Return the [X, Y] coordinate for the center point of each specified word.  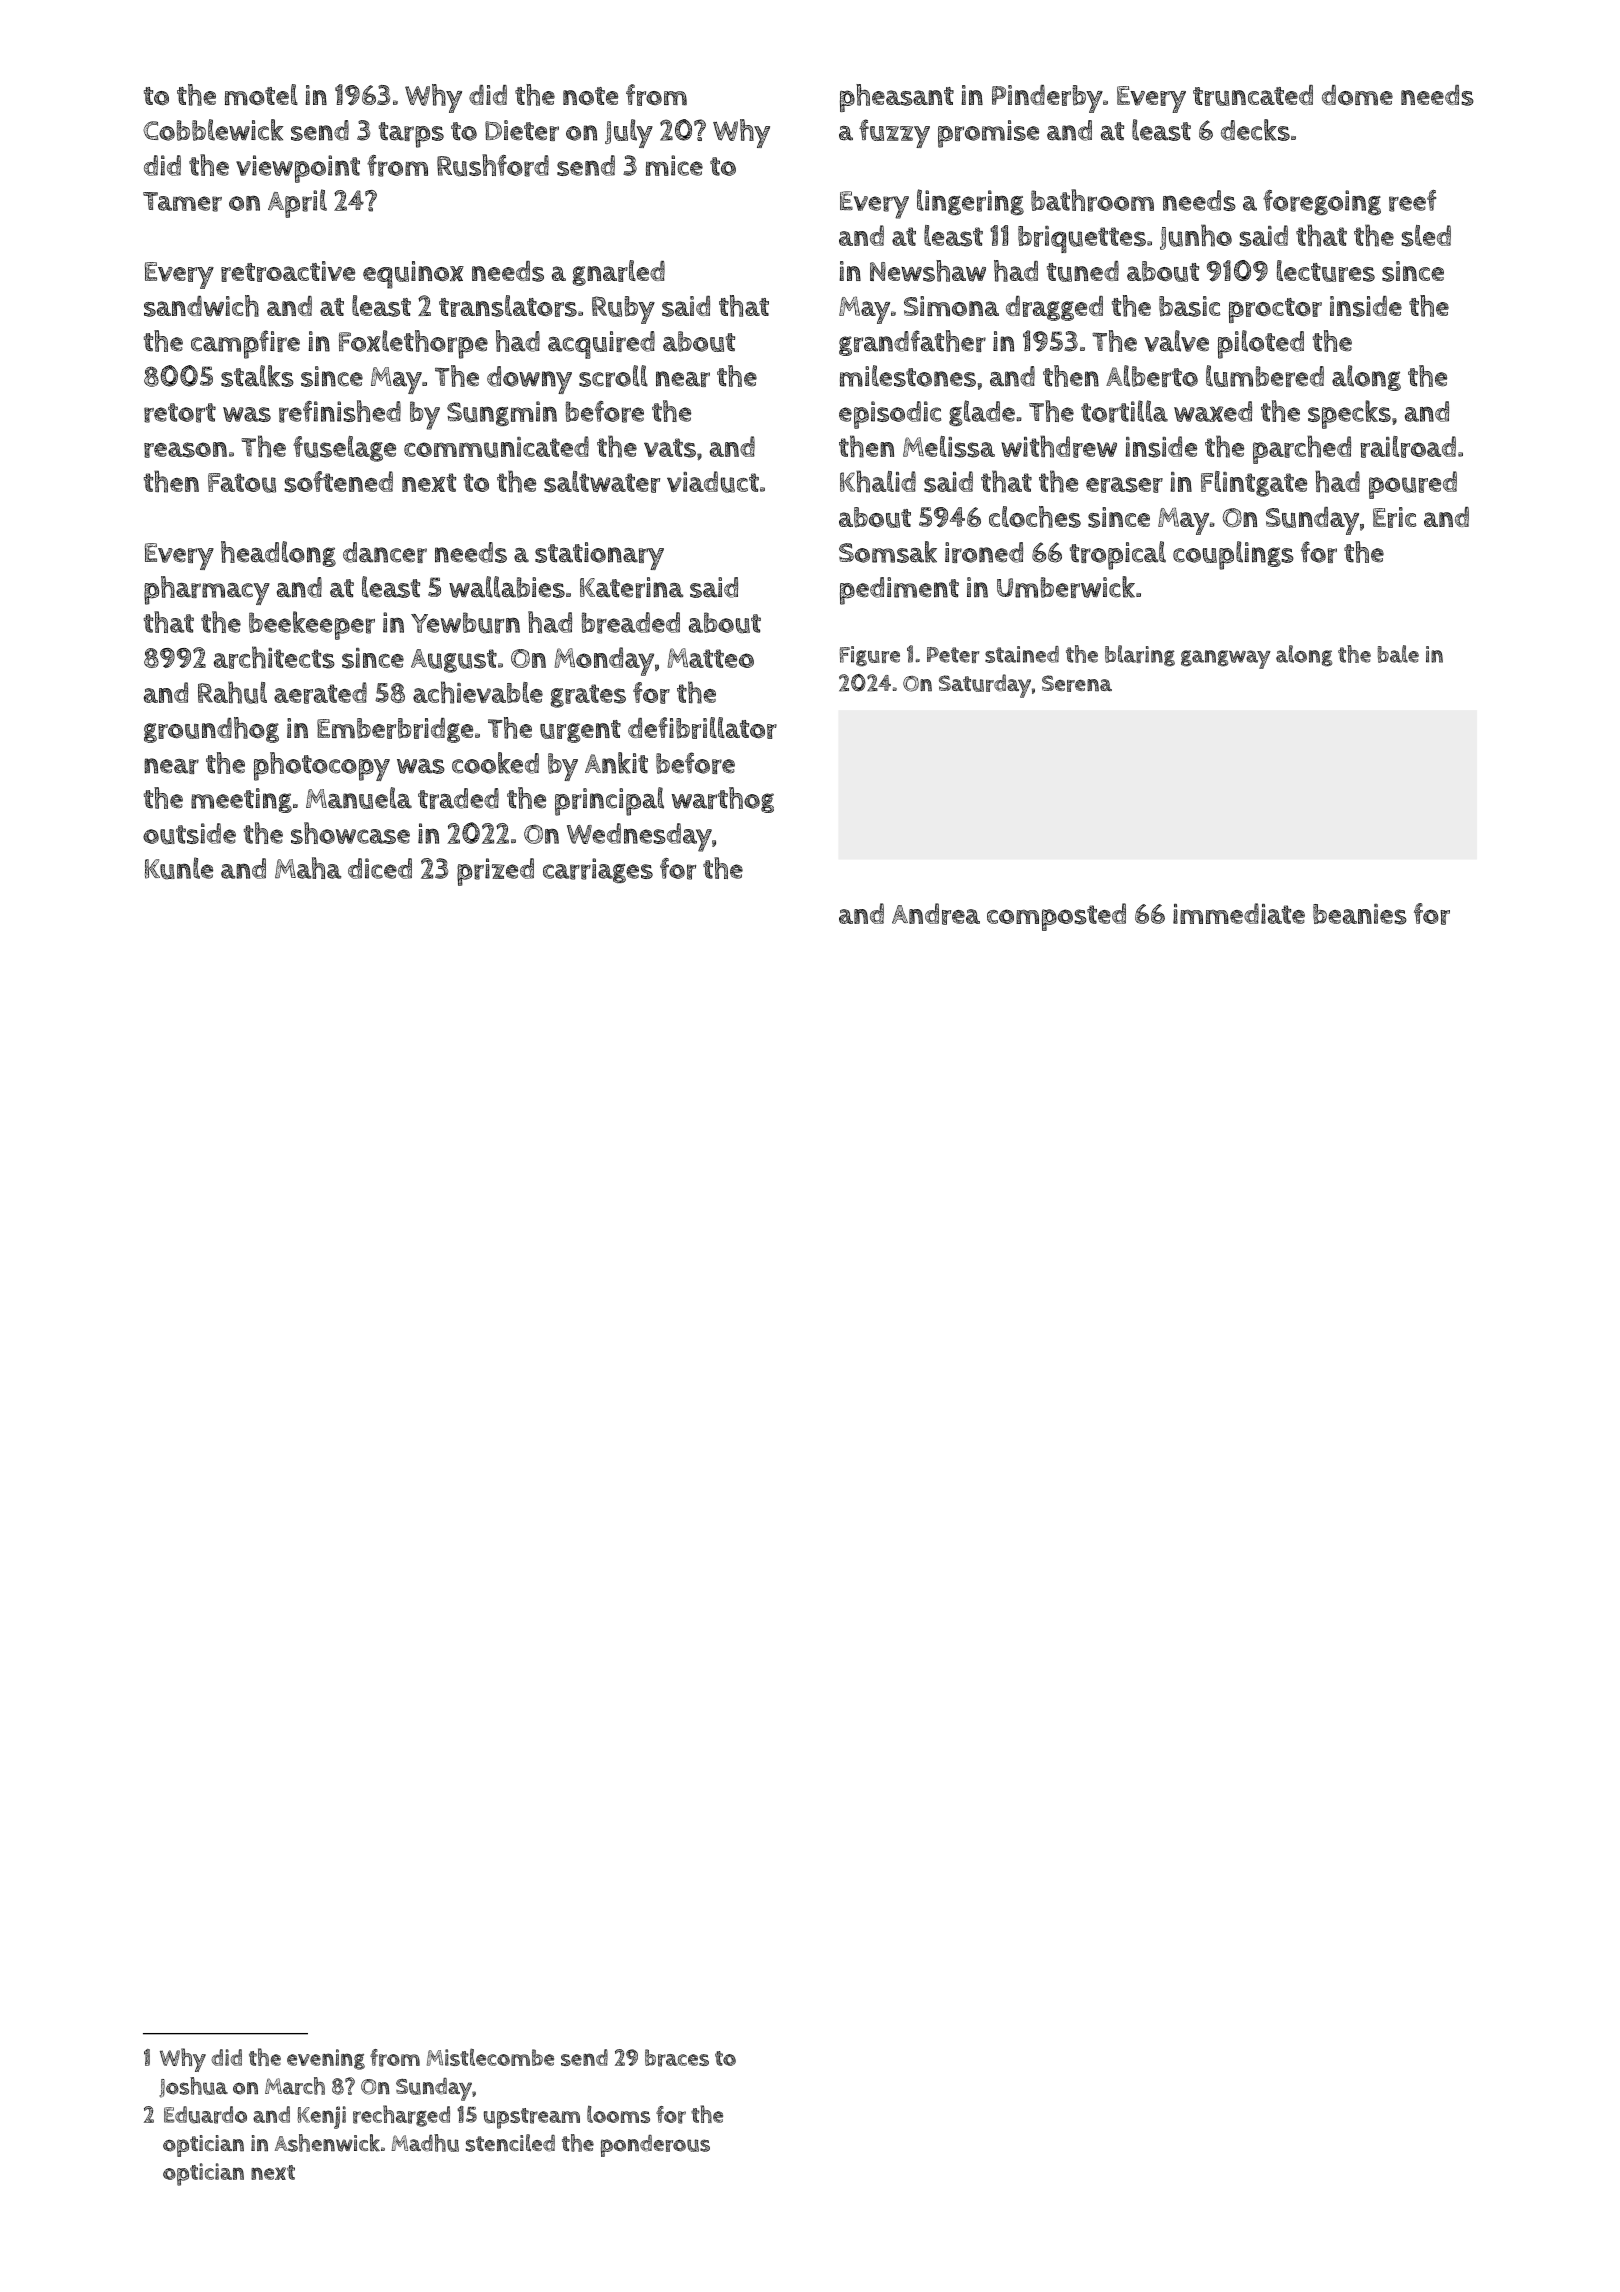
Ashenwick [327, 2143]
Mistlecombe [490, 2057]
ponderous [655, 2146]
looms [618, 2114]
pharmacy [207, 590]
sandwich [201, 306]
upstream [532, 2118]
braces [677, 2058]
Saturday [985, 686]
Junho [1196, 237]
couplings [1233, 555]
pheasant [897, 98]
